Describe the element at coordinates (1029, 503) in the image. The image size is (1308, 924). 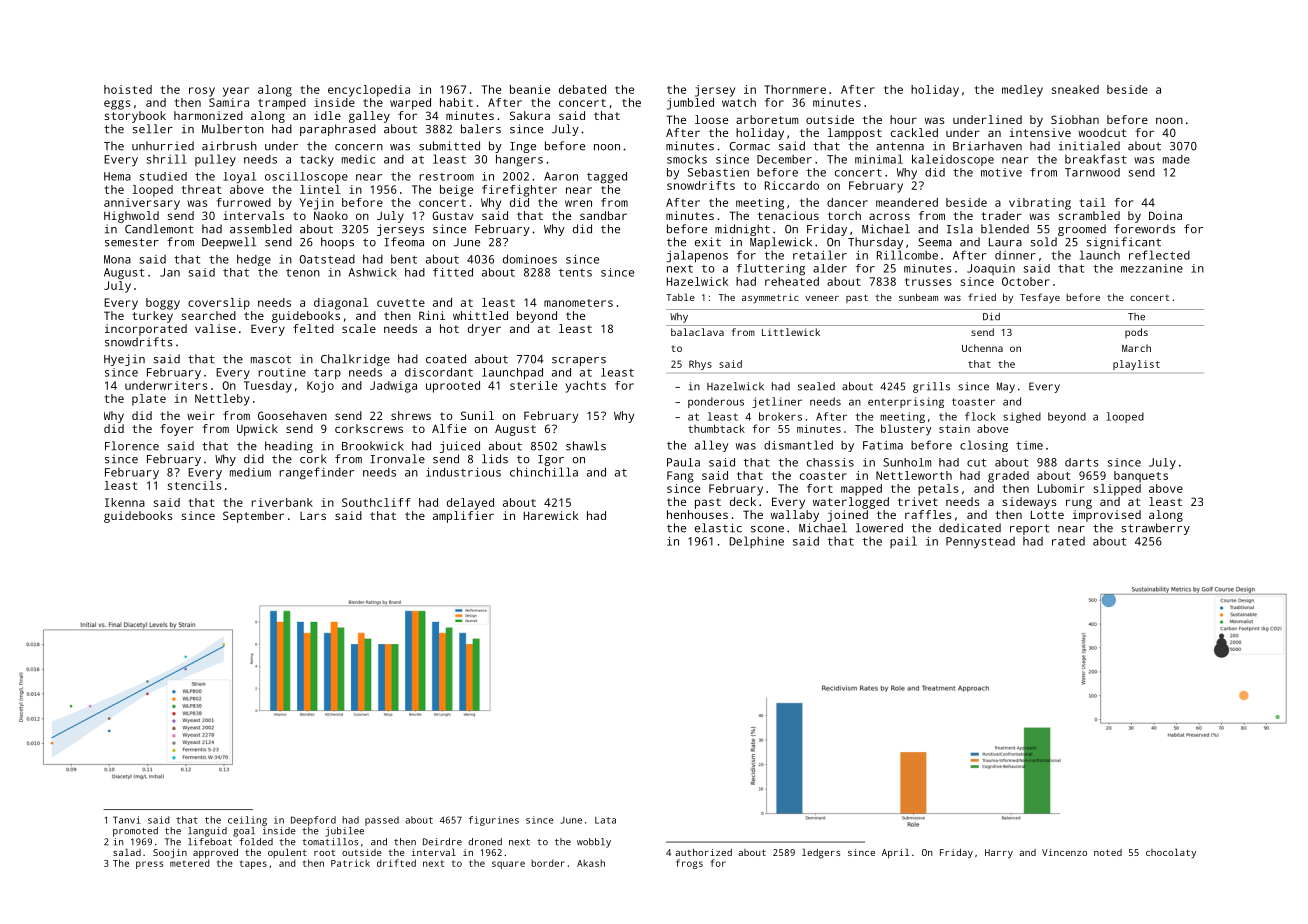
I see `sideways` at that location.
